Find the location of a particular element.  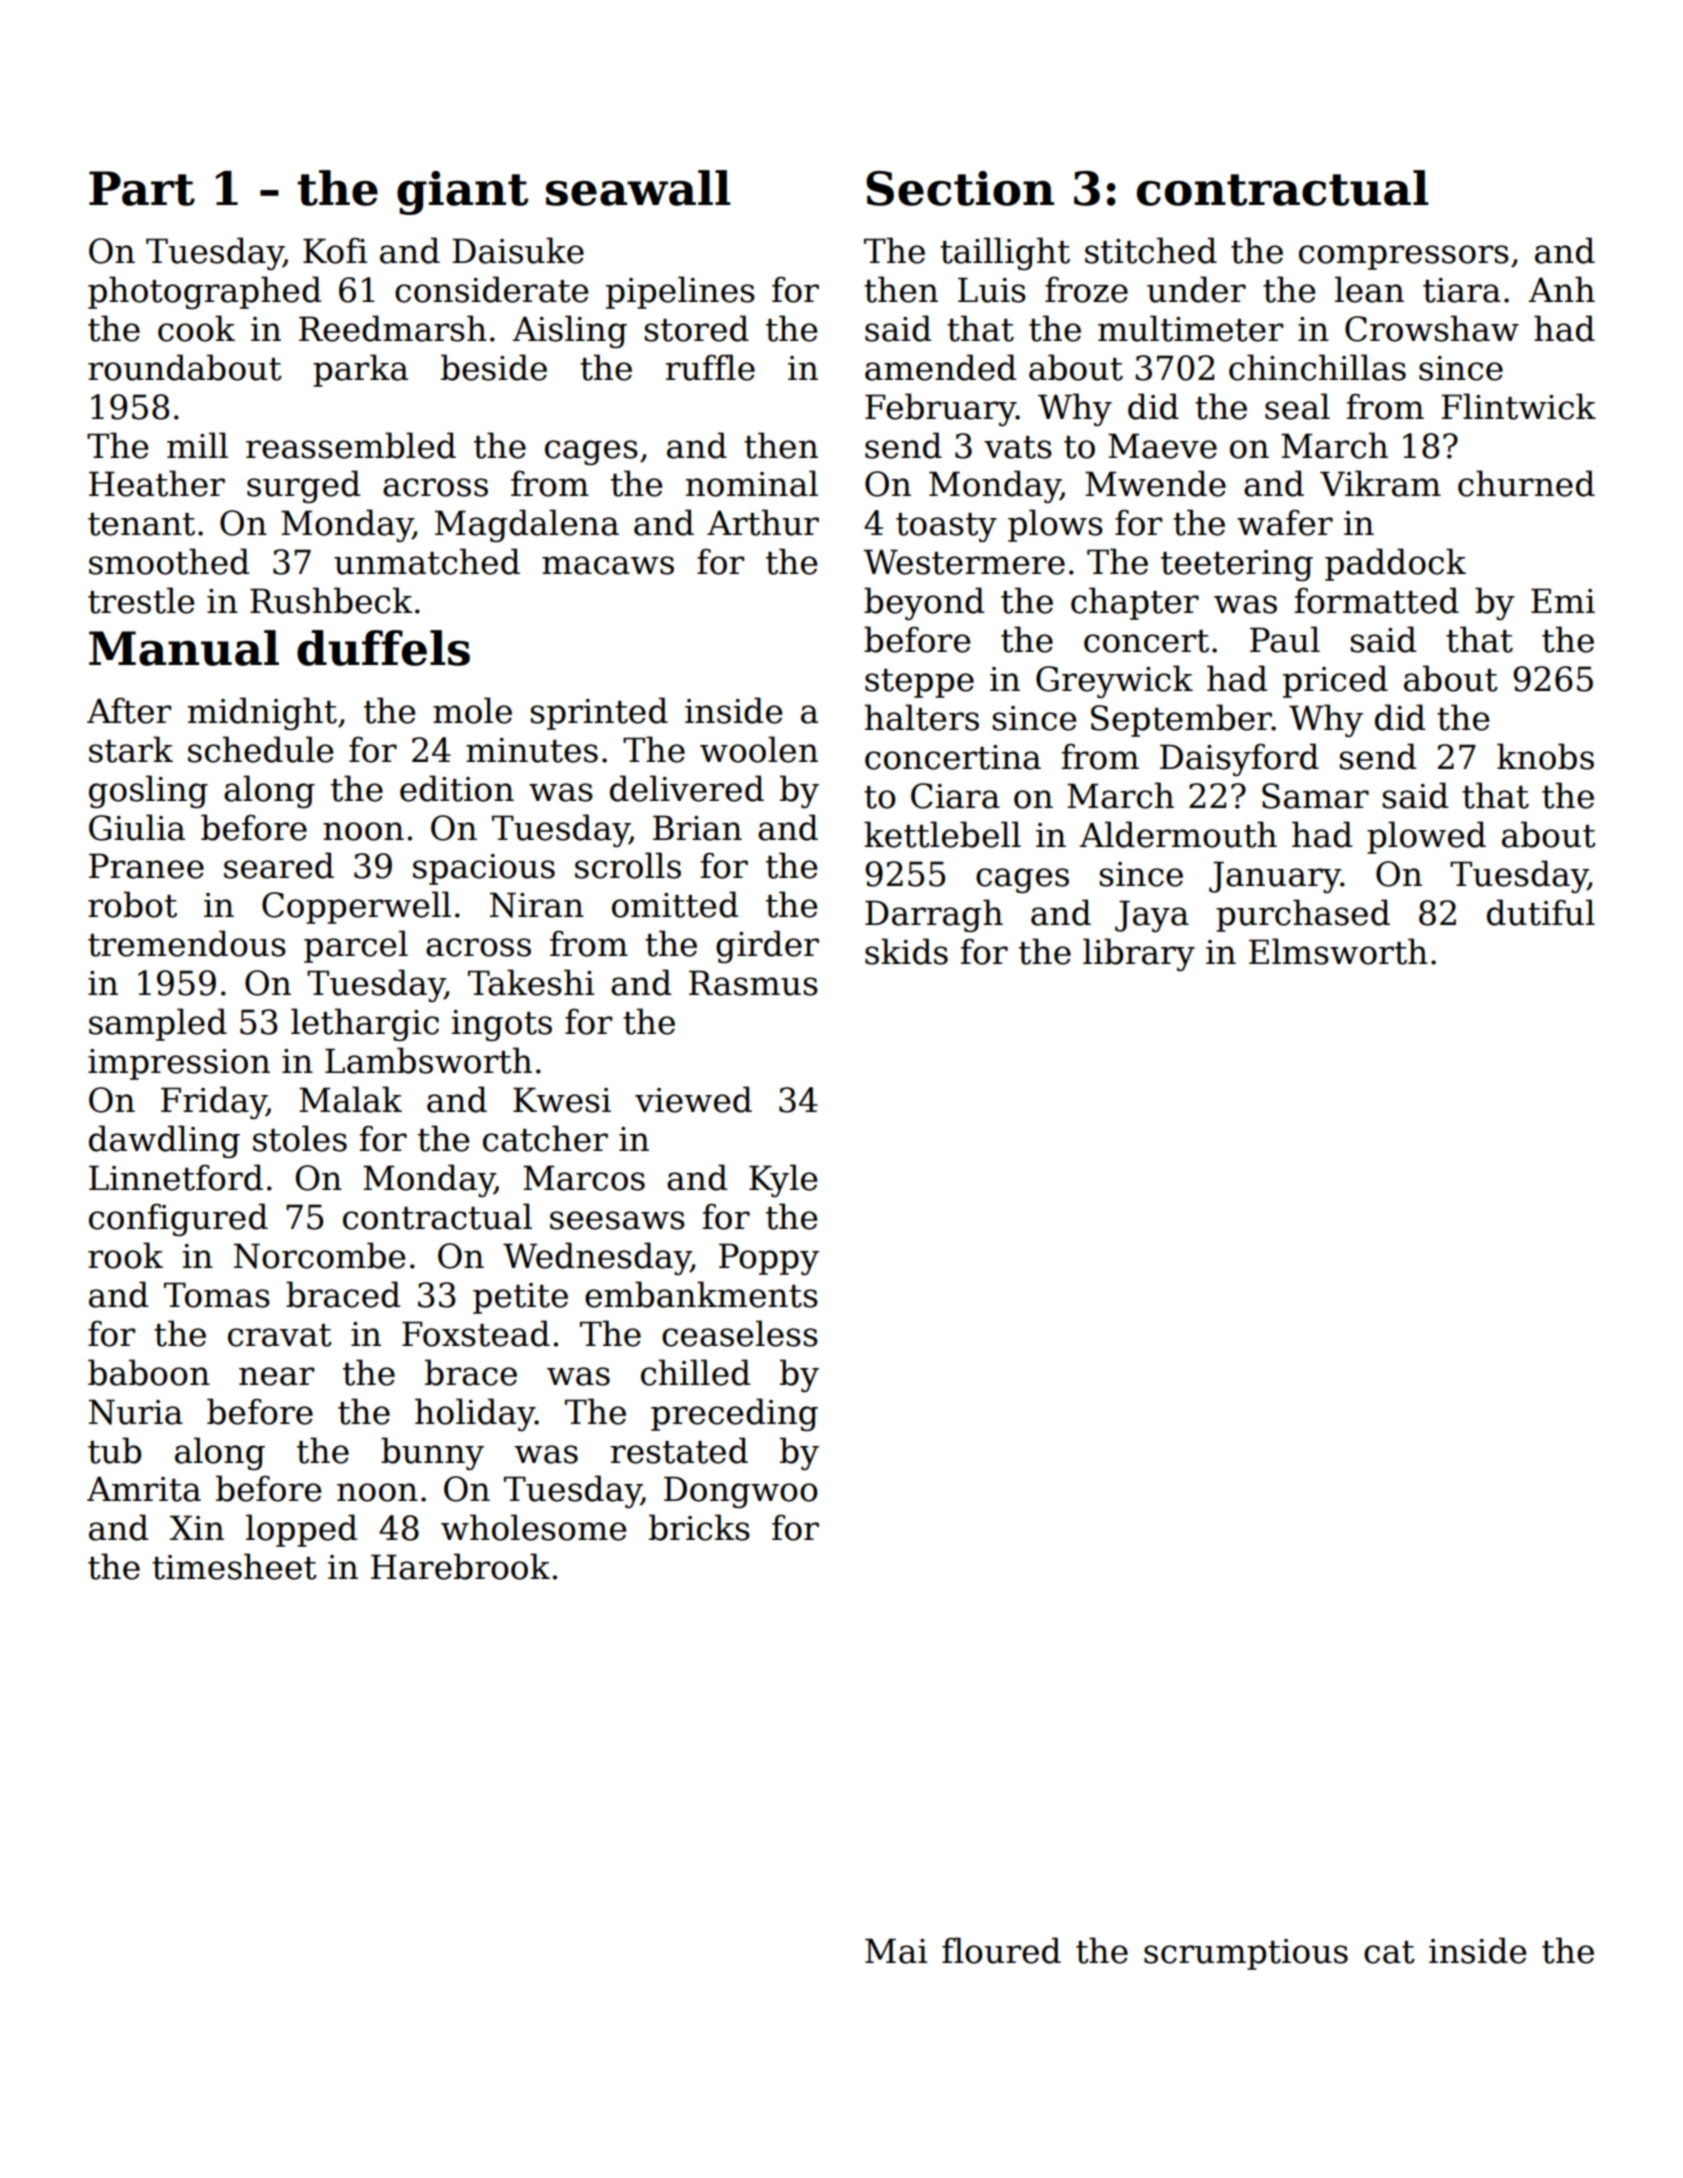

timesheet is located at coordinates (234, 1566).
